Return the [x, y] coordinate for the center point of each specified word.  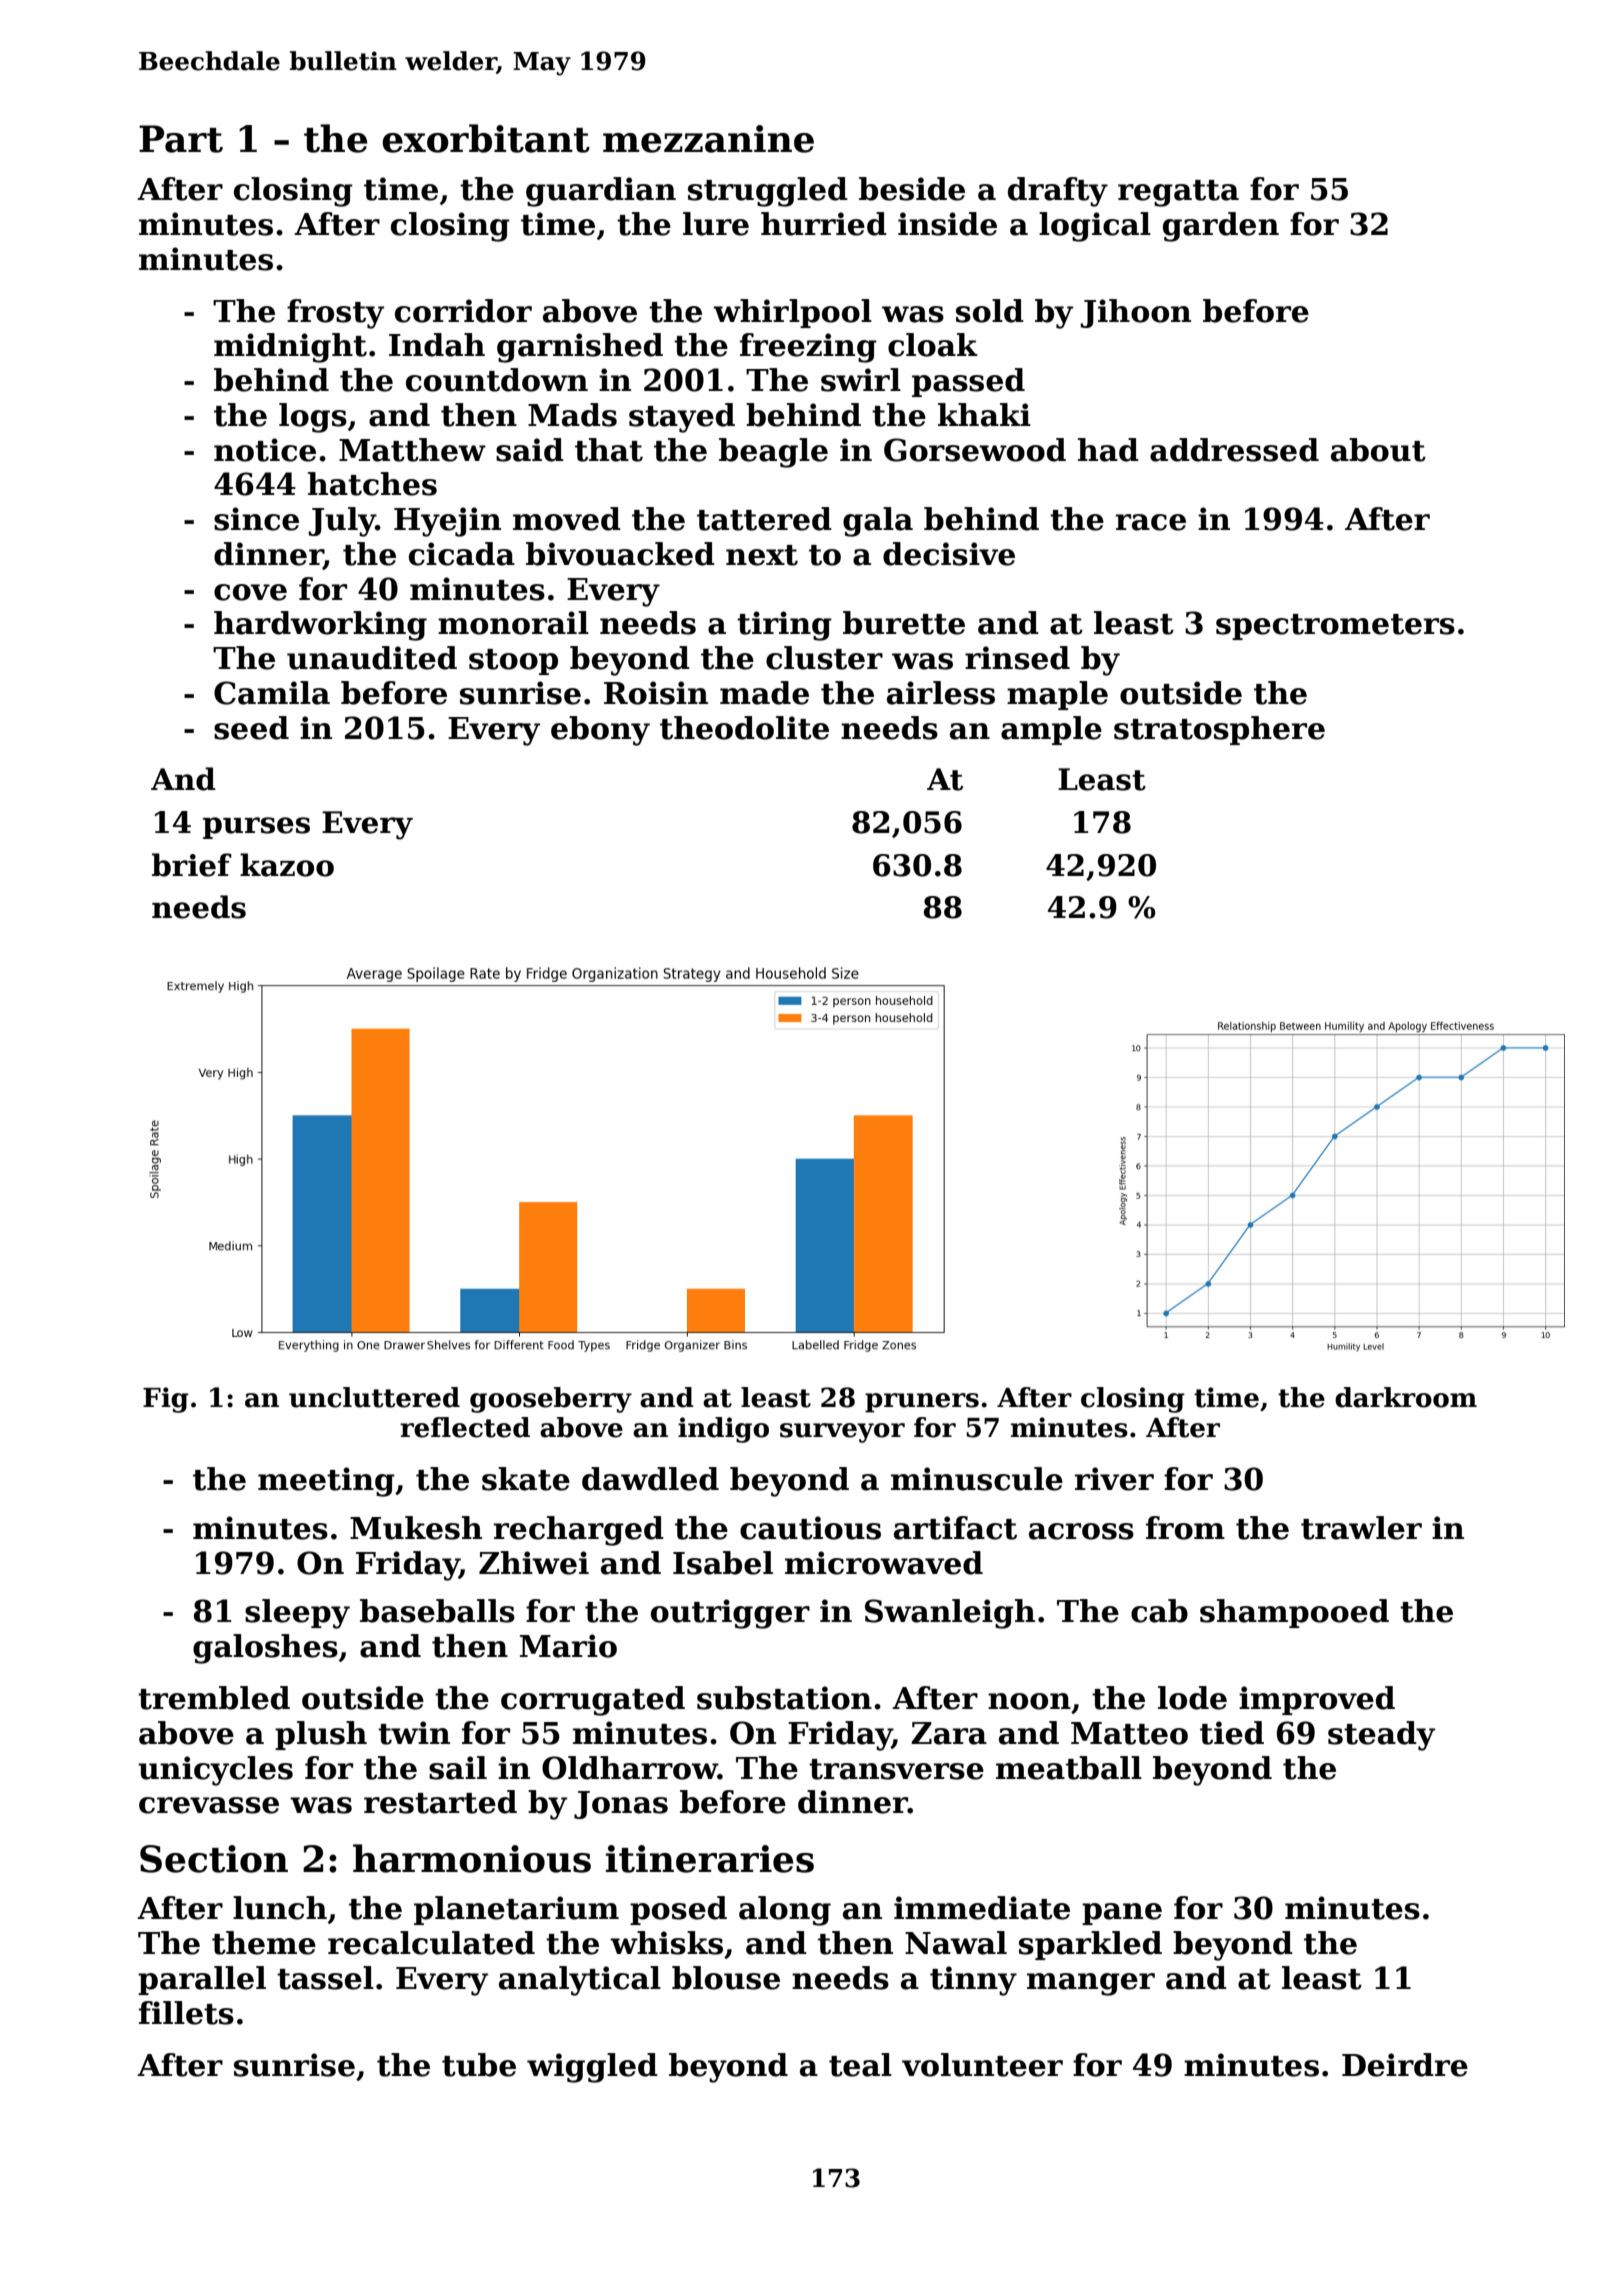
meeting [326, 1482]
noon [1029, 1701]
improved [1317, 1700]
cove [250, 592]
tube [479, 2065]
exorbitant [486, 138]
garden [1221, 227]
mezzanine [708, 139]
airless [941, 693]
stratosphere [1219, 730]
